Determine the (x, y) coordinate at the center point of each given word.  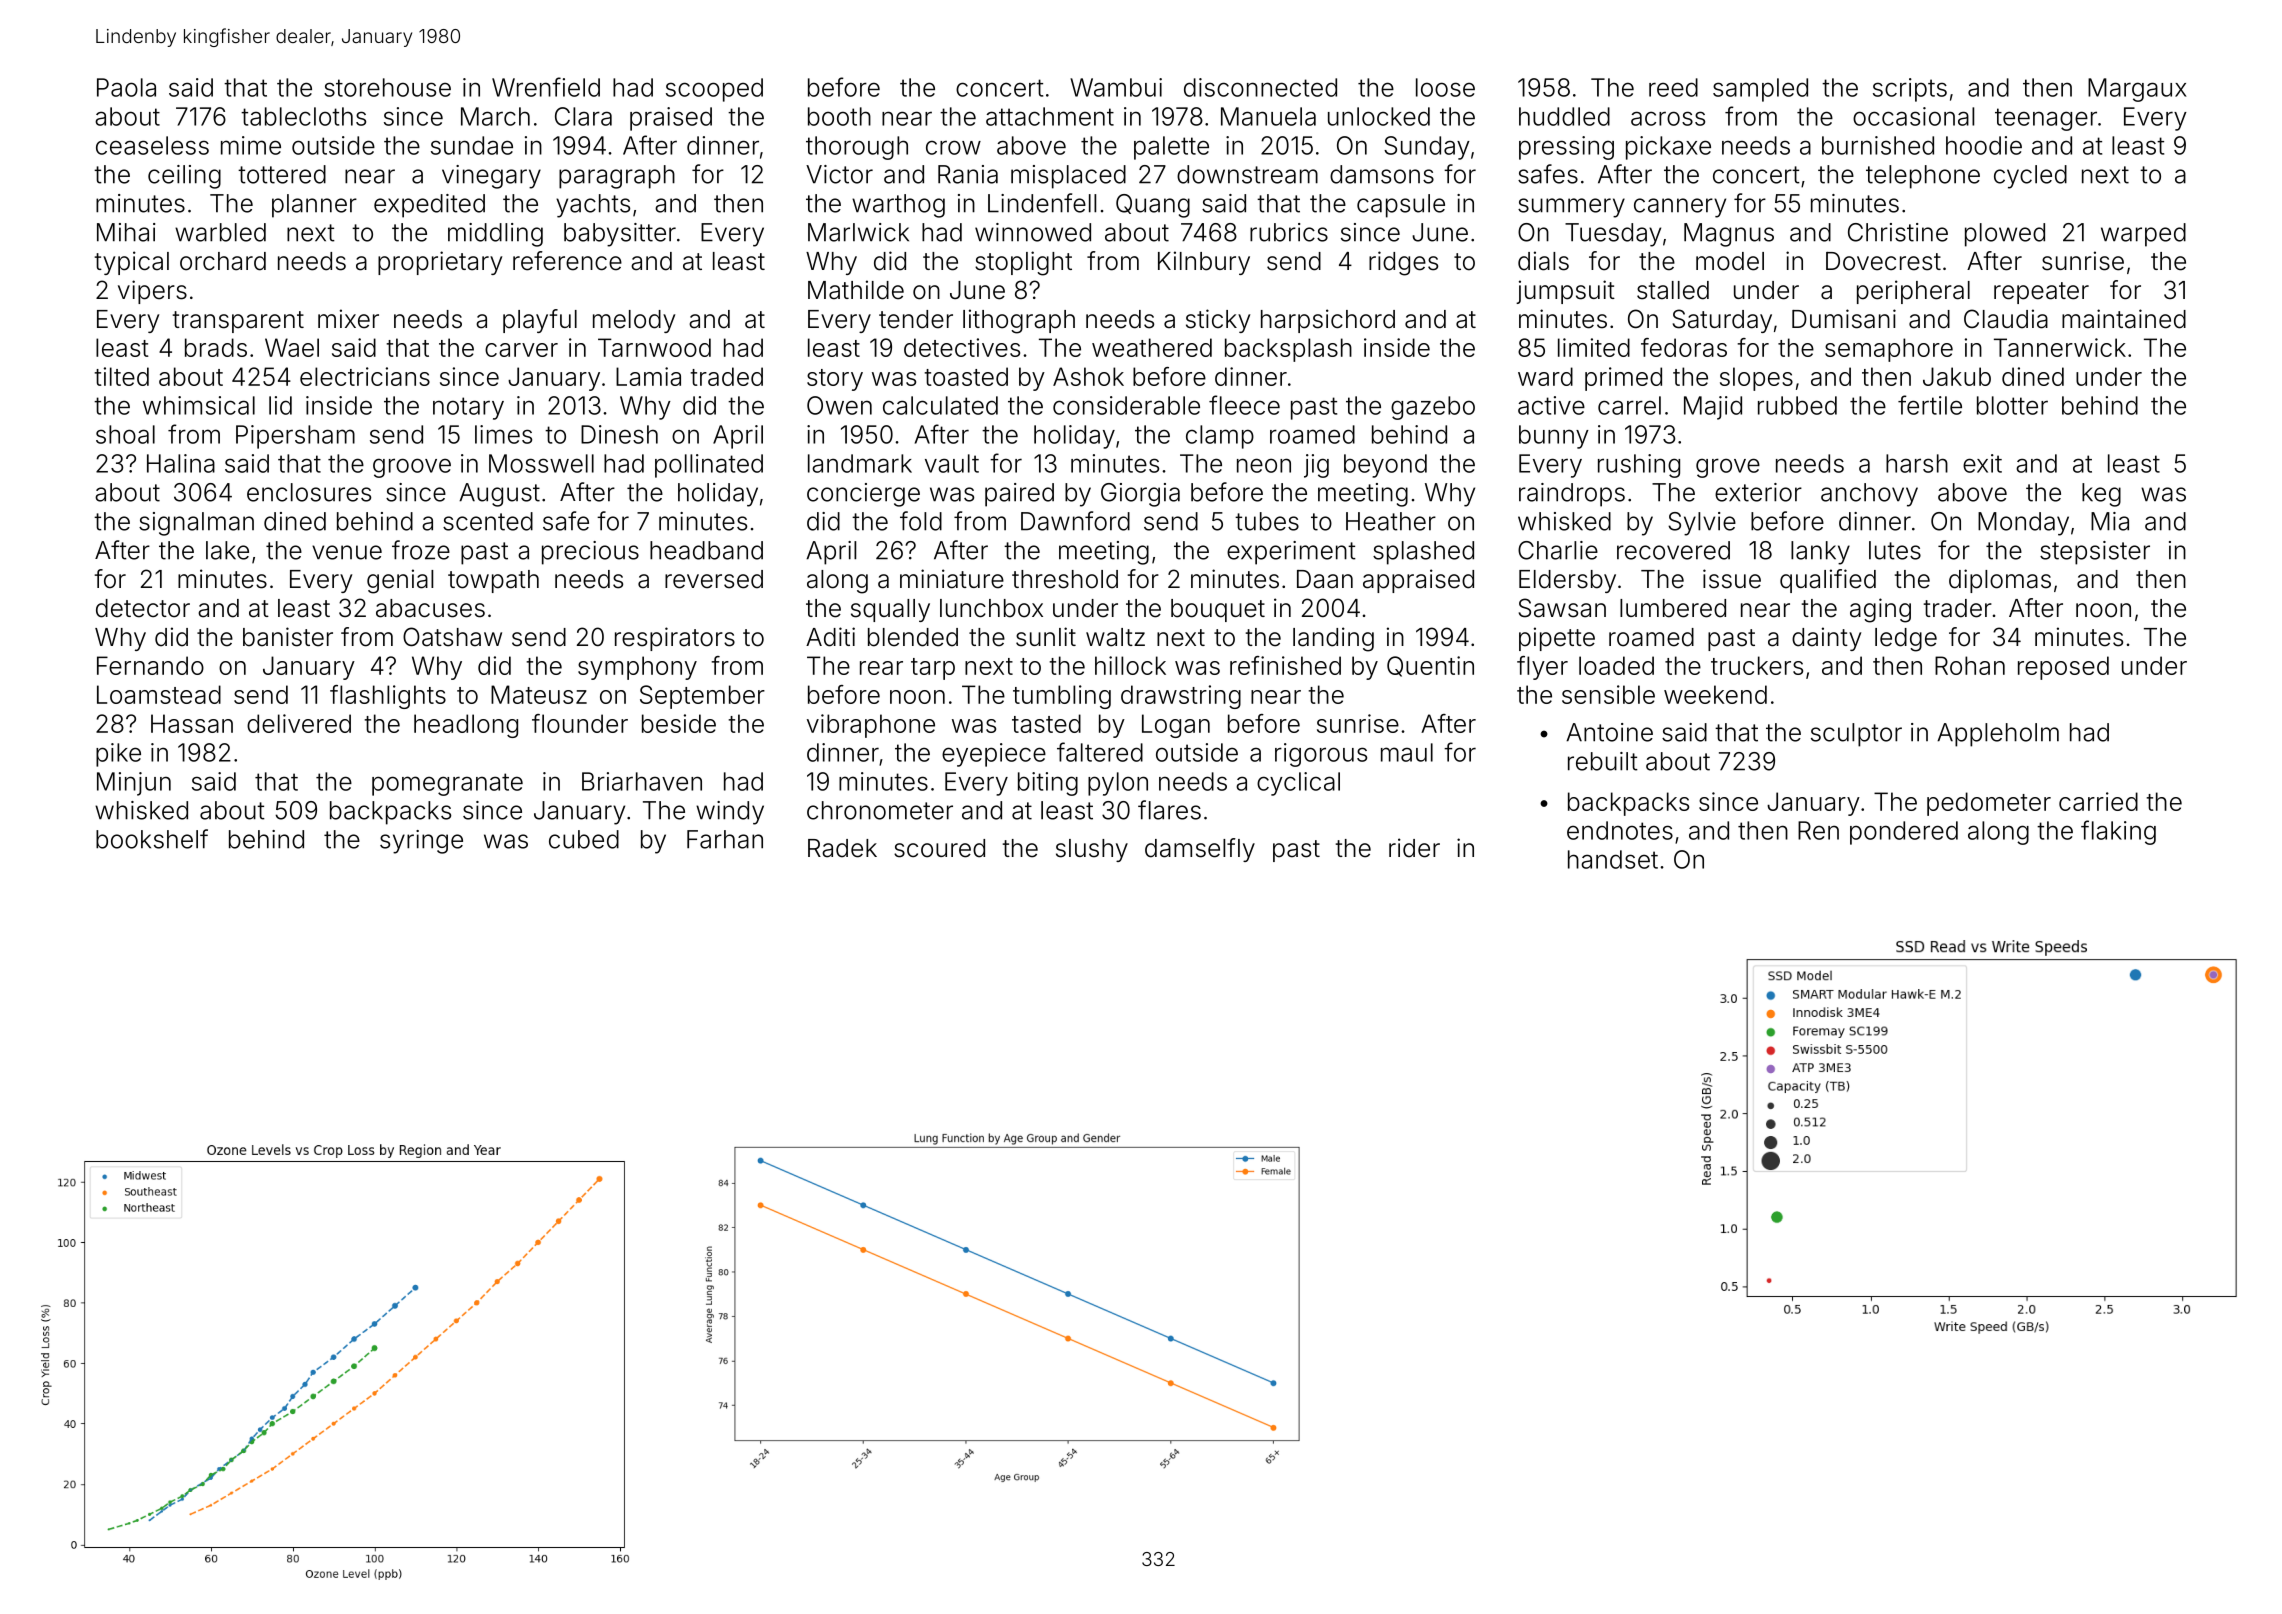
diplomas (2000, 581)
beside (679, 723)
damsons (1382, 174)
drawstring (1181, 697)
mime (251, 145)
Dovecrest (1883, 261)
